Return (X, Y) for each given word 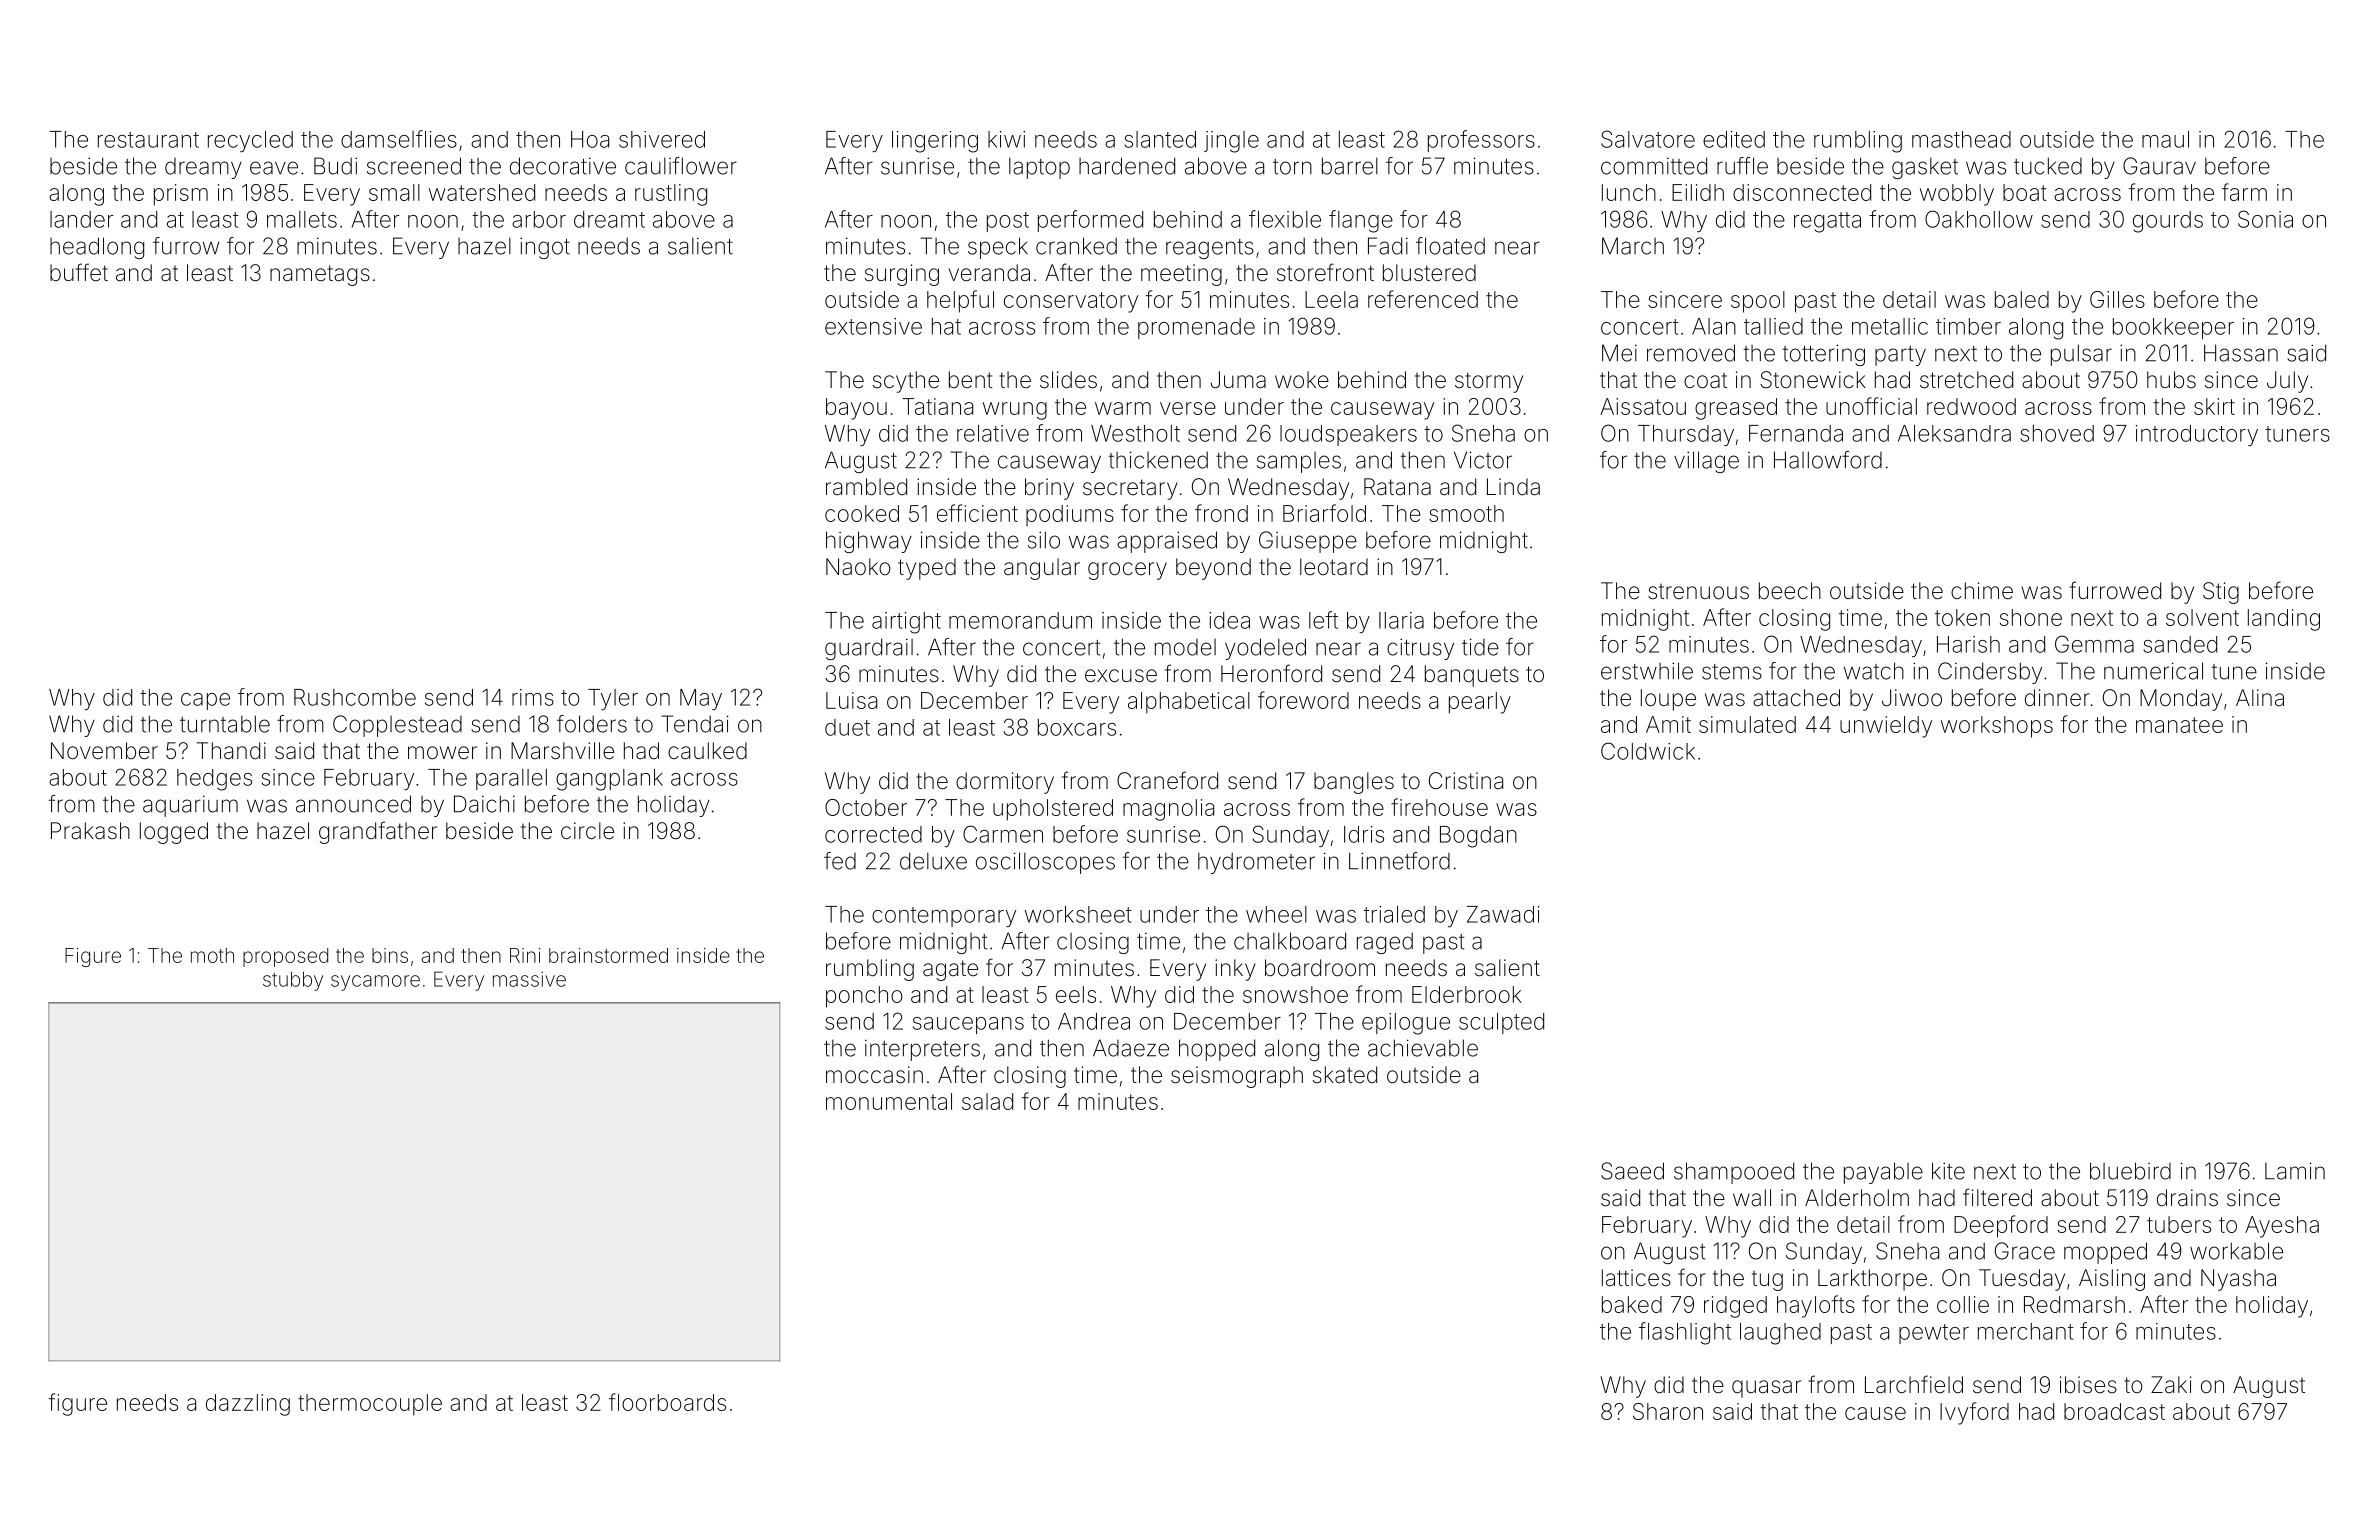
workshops (1997, 727)
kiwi (1006, 139)
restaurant (148, 140)
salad (987, 1101)
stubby (293, 981)
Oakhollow (1979, 219)
